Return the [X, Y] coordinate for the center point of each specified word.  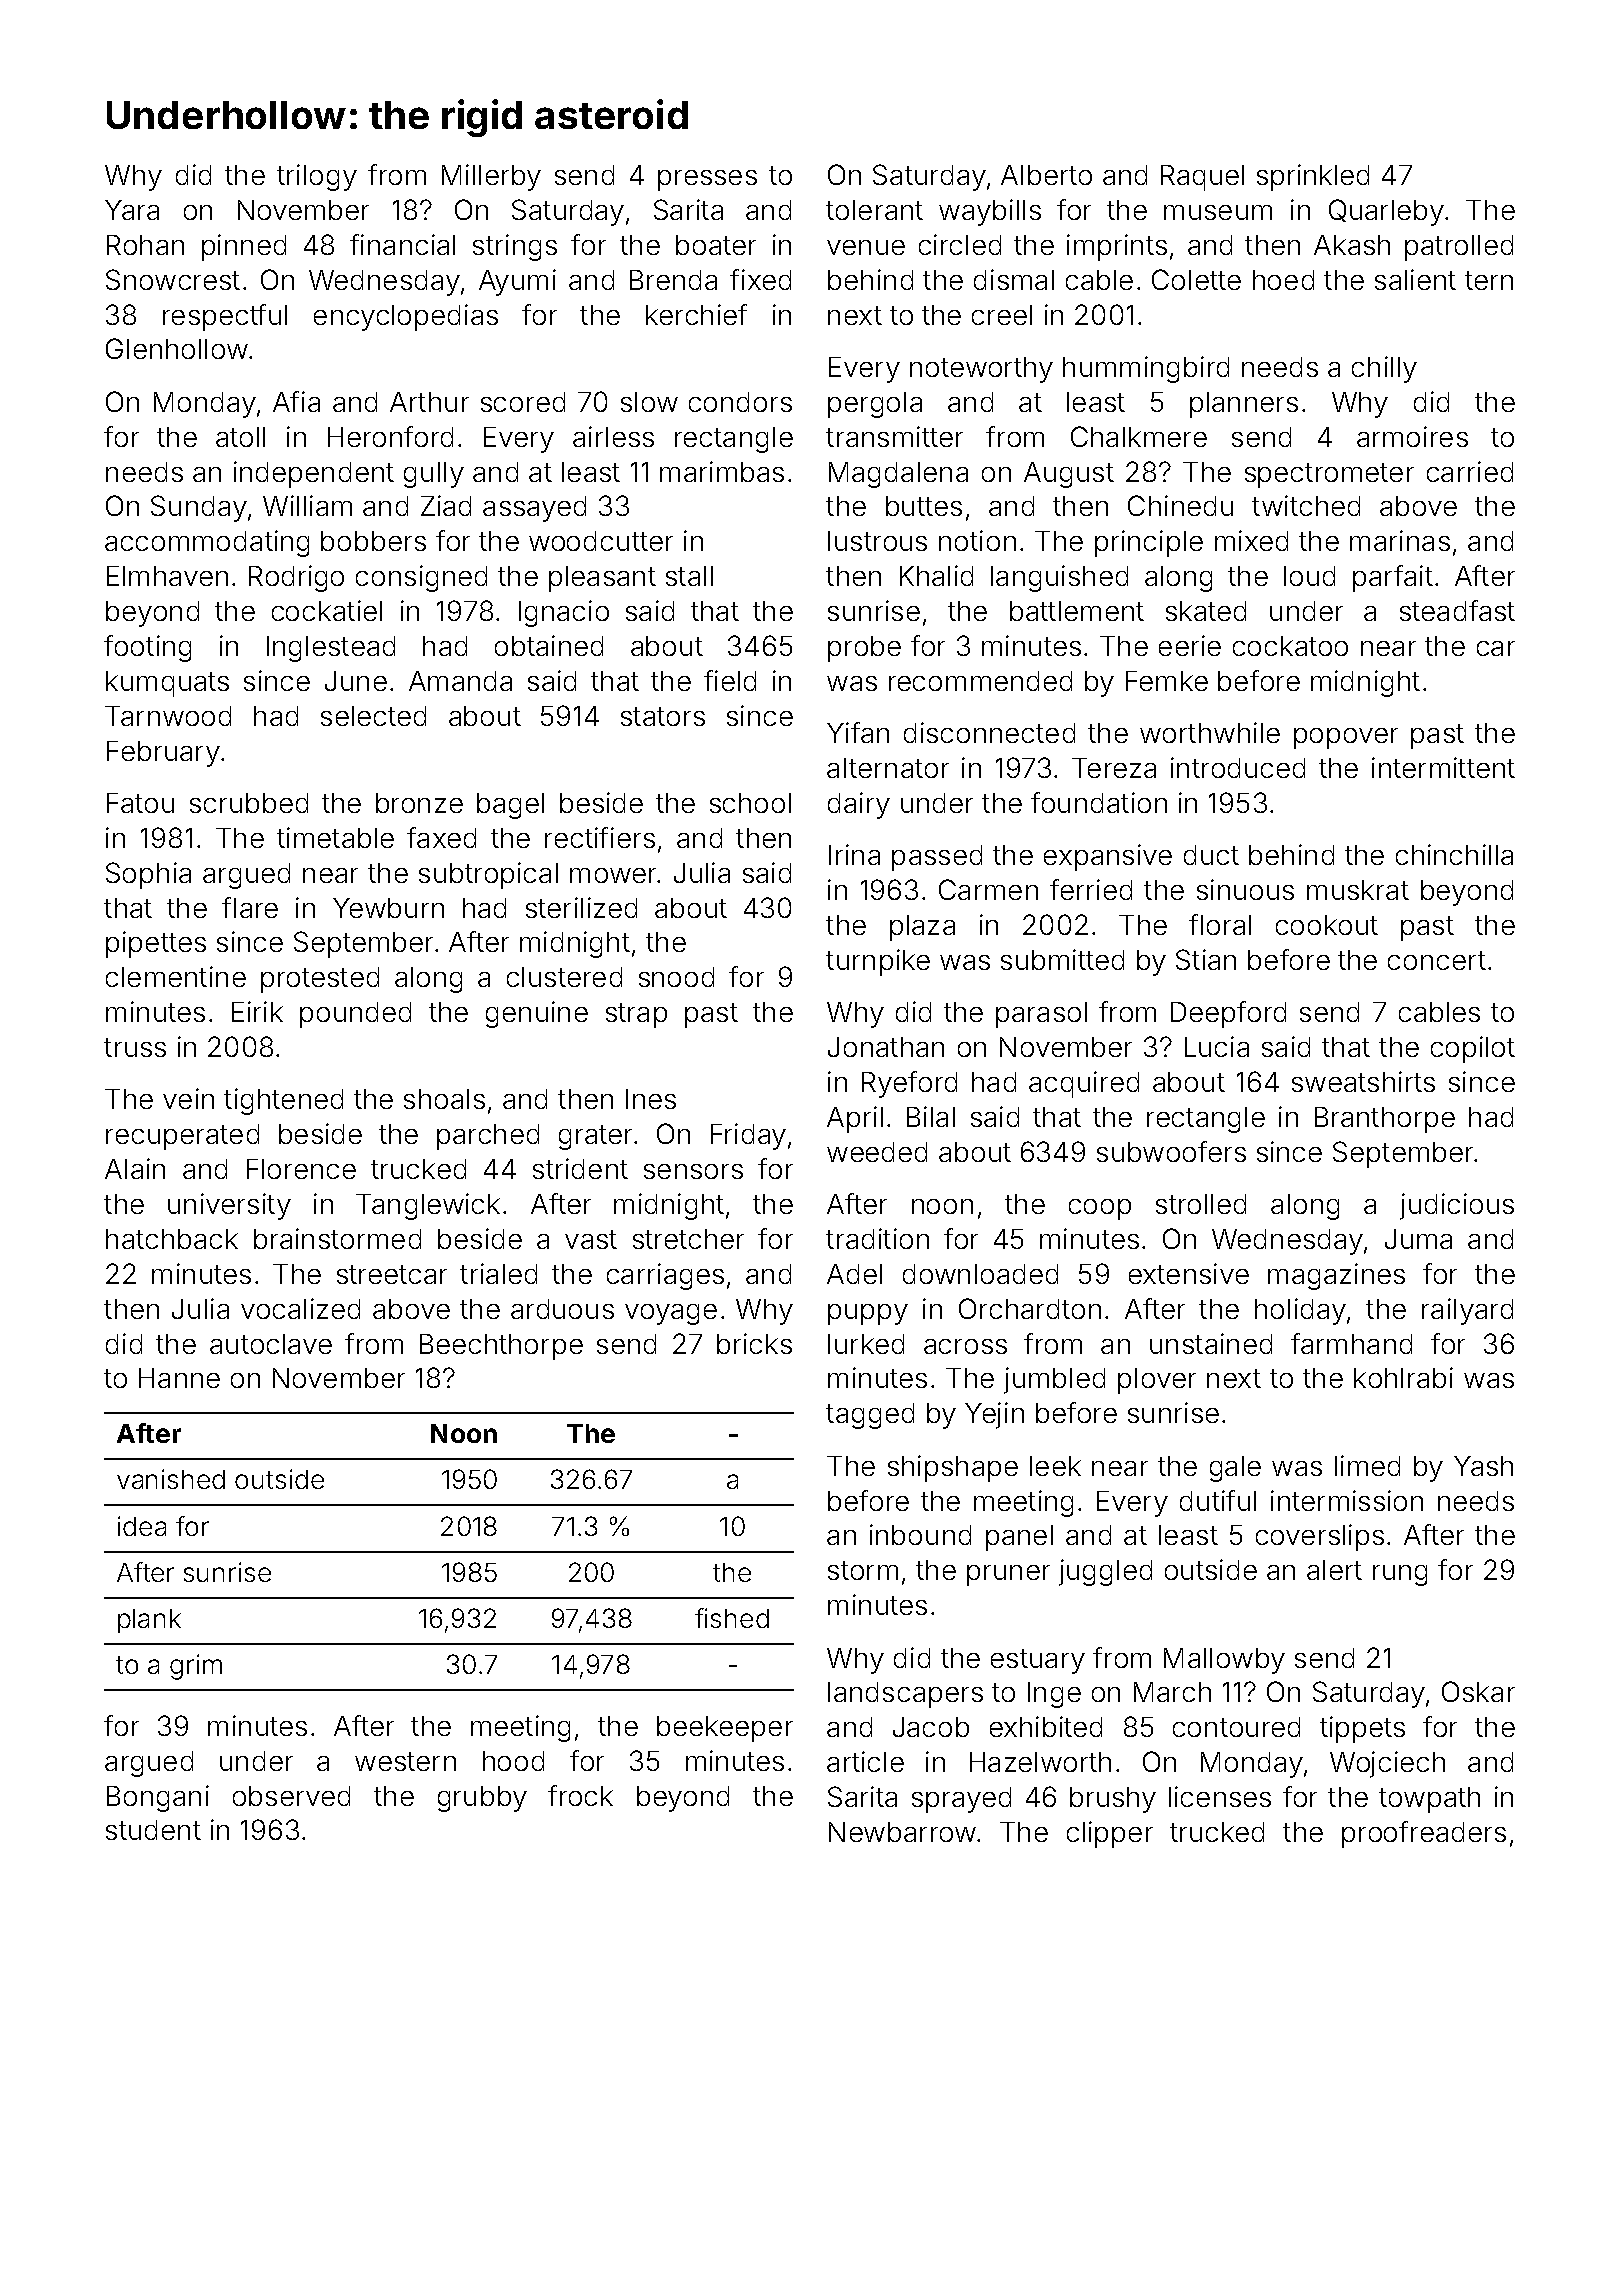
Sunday [199, 508]
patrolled [1459, 248]
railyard [1467, 1311]
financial [402, 244]
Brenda [673, 280]
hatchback [172, 1239]
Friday [748, 1136]
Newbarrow [902, 1832]
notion [977, 540]
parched [488, 1137]
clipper [1110, 1834]
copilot [1473, 1049]
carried [1470, 471]
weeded [877, 1152]
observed [291, 1796]
